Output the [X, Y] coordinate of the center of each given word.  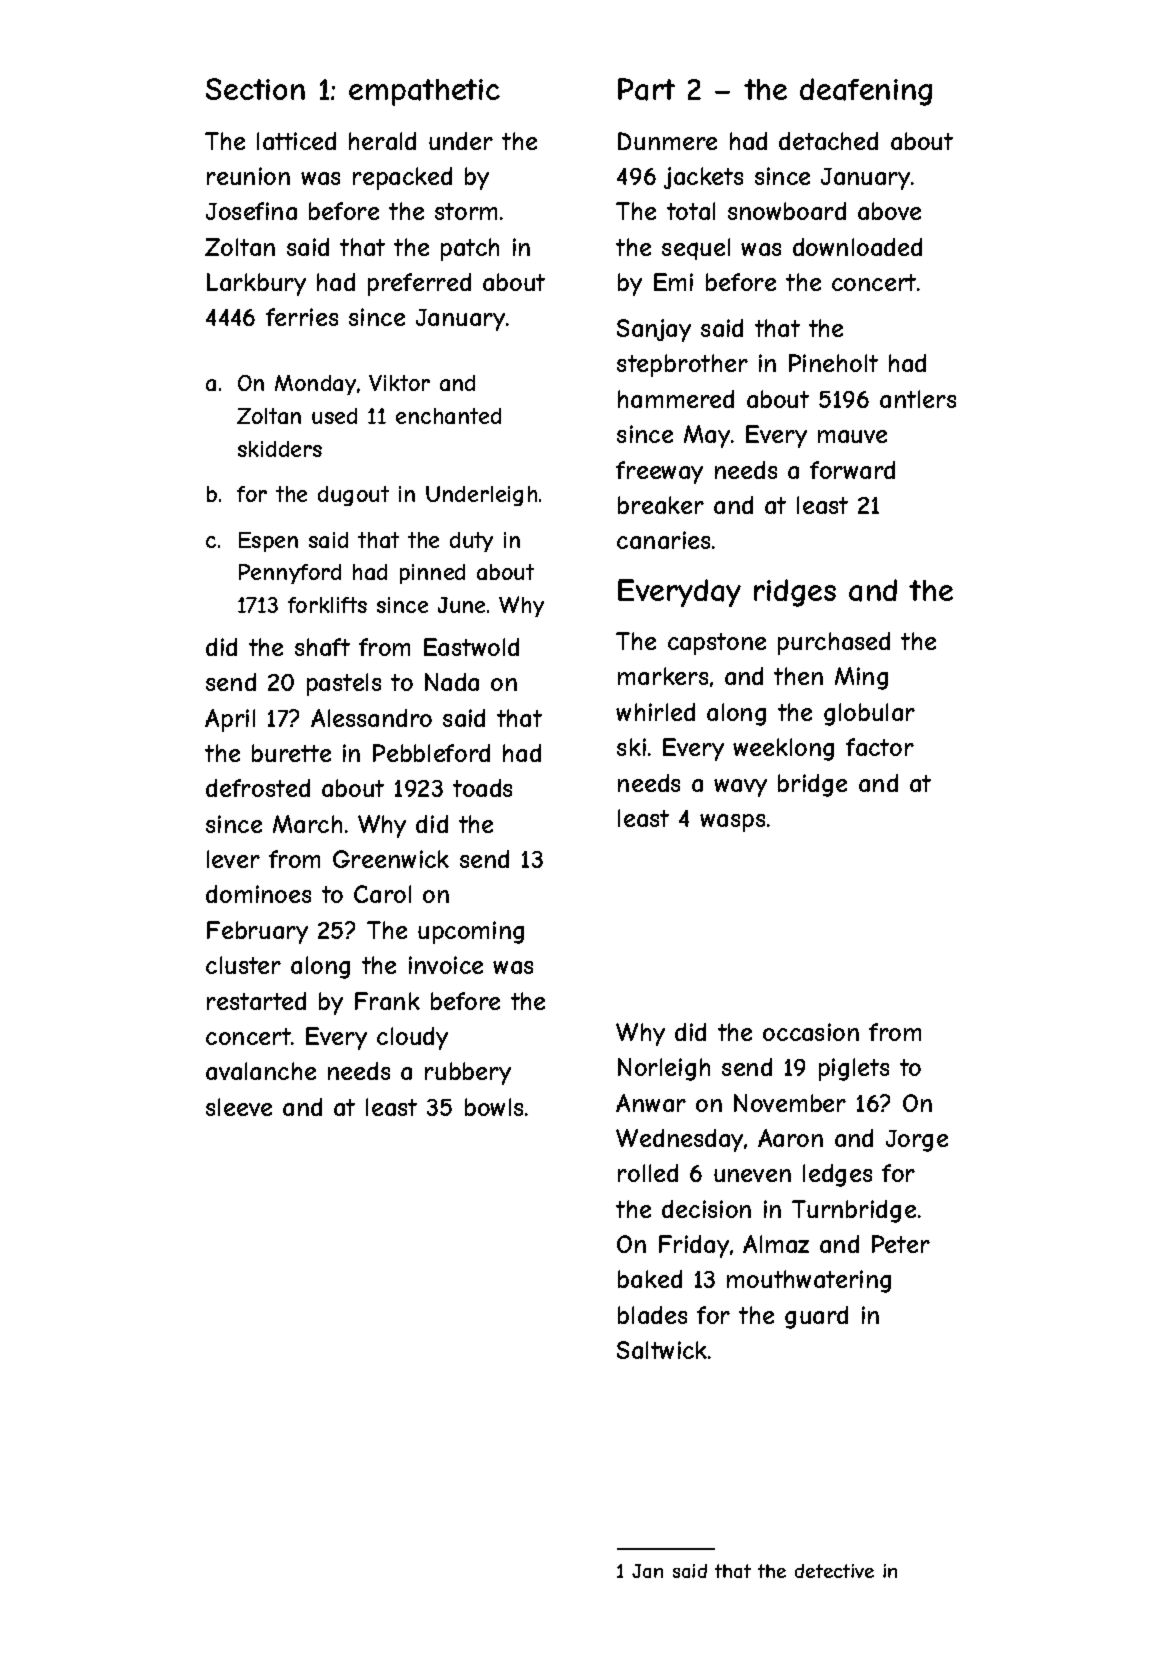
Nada [452, 682]
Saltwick [662, 1350]
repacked [402, 178]
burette [291, 753]
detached [828, 141]
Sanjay [654, 330]
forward [852, 470]
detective [834, 1571]
